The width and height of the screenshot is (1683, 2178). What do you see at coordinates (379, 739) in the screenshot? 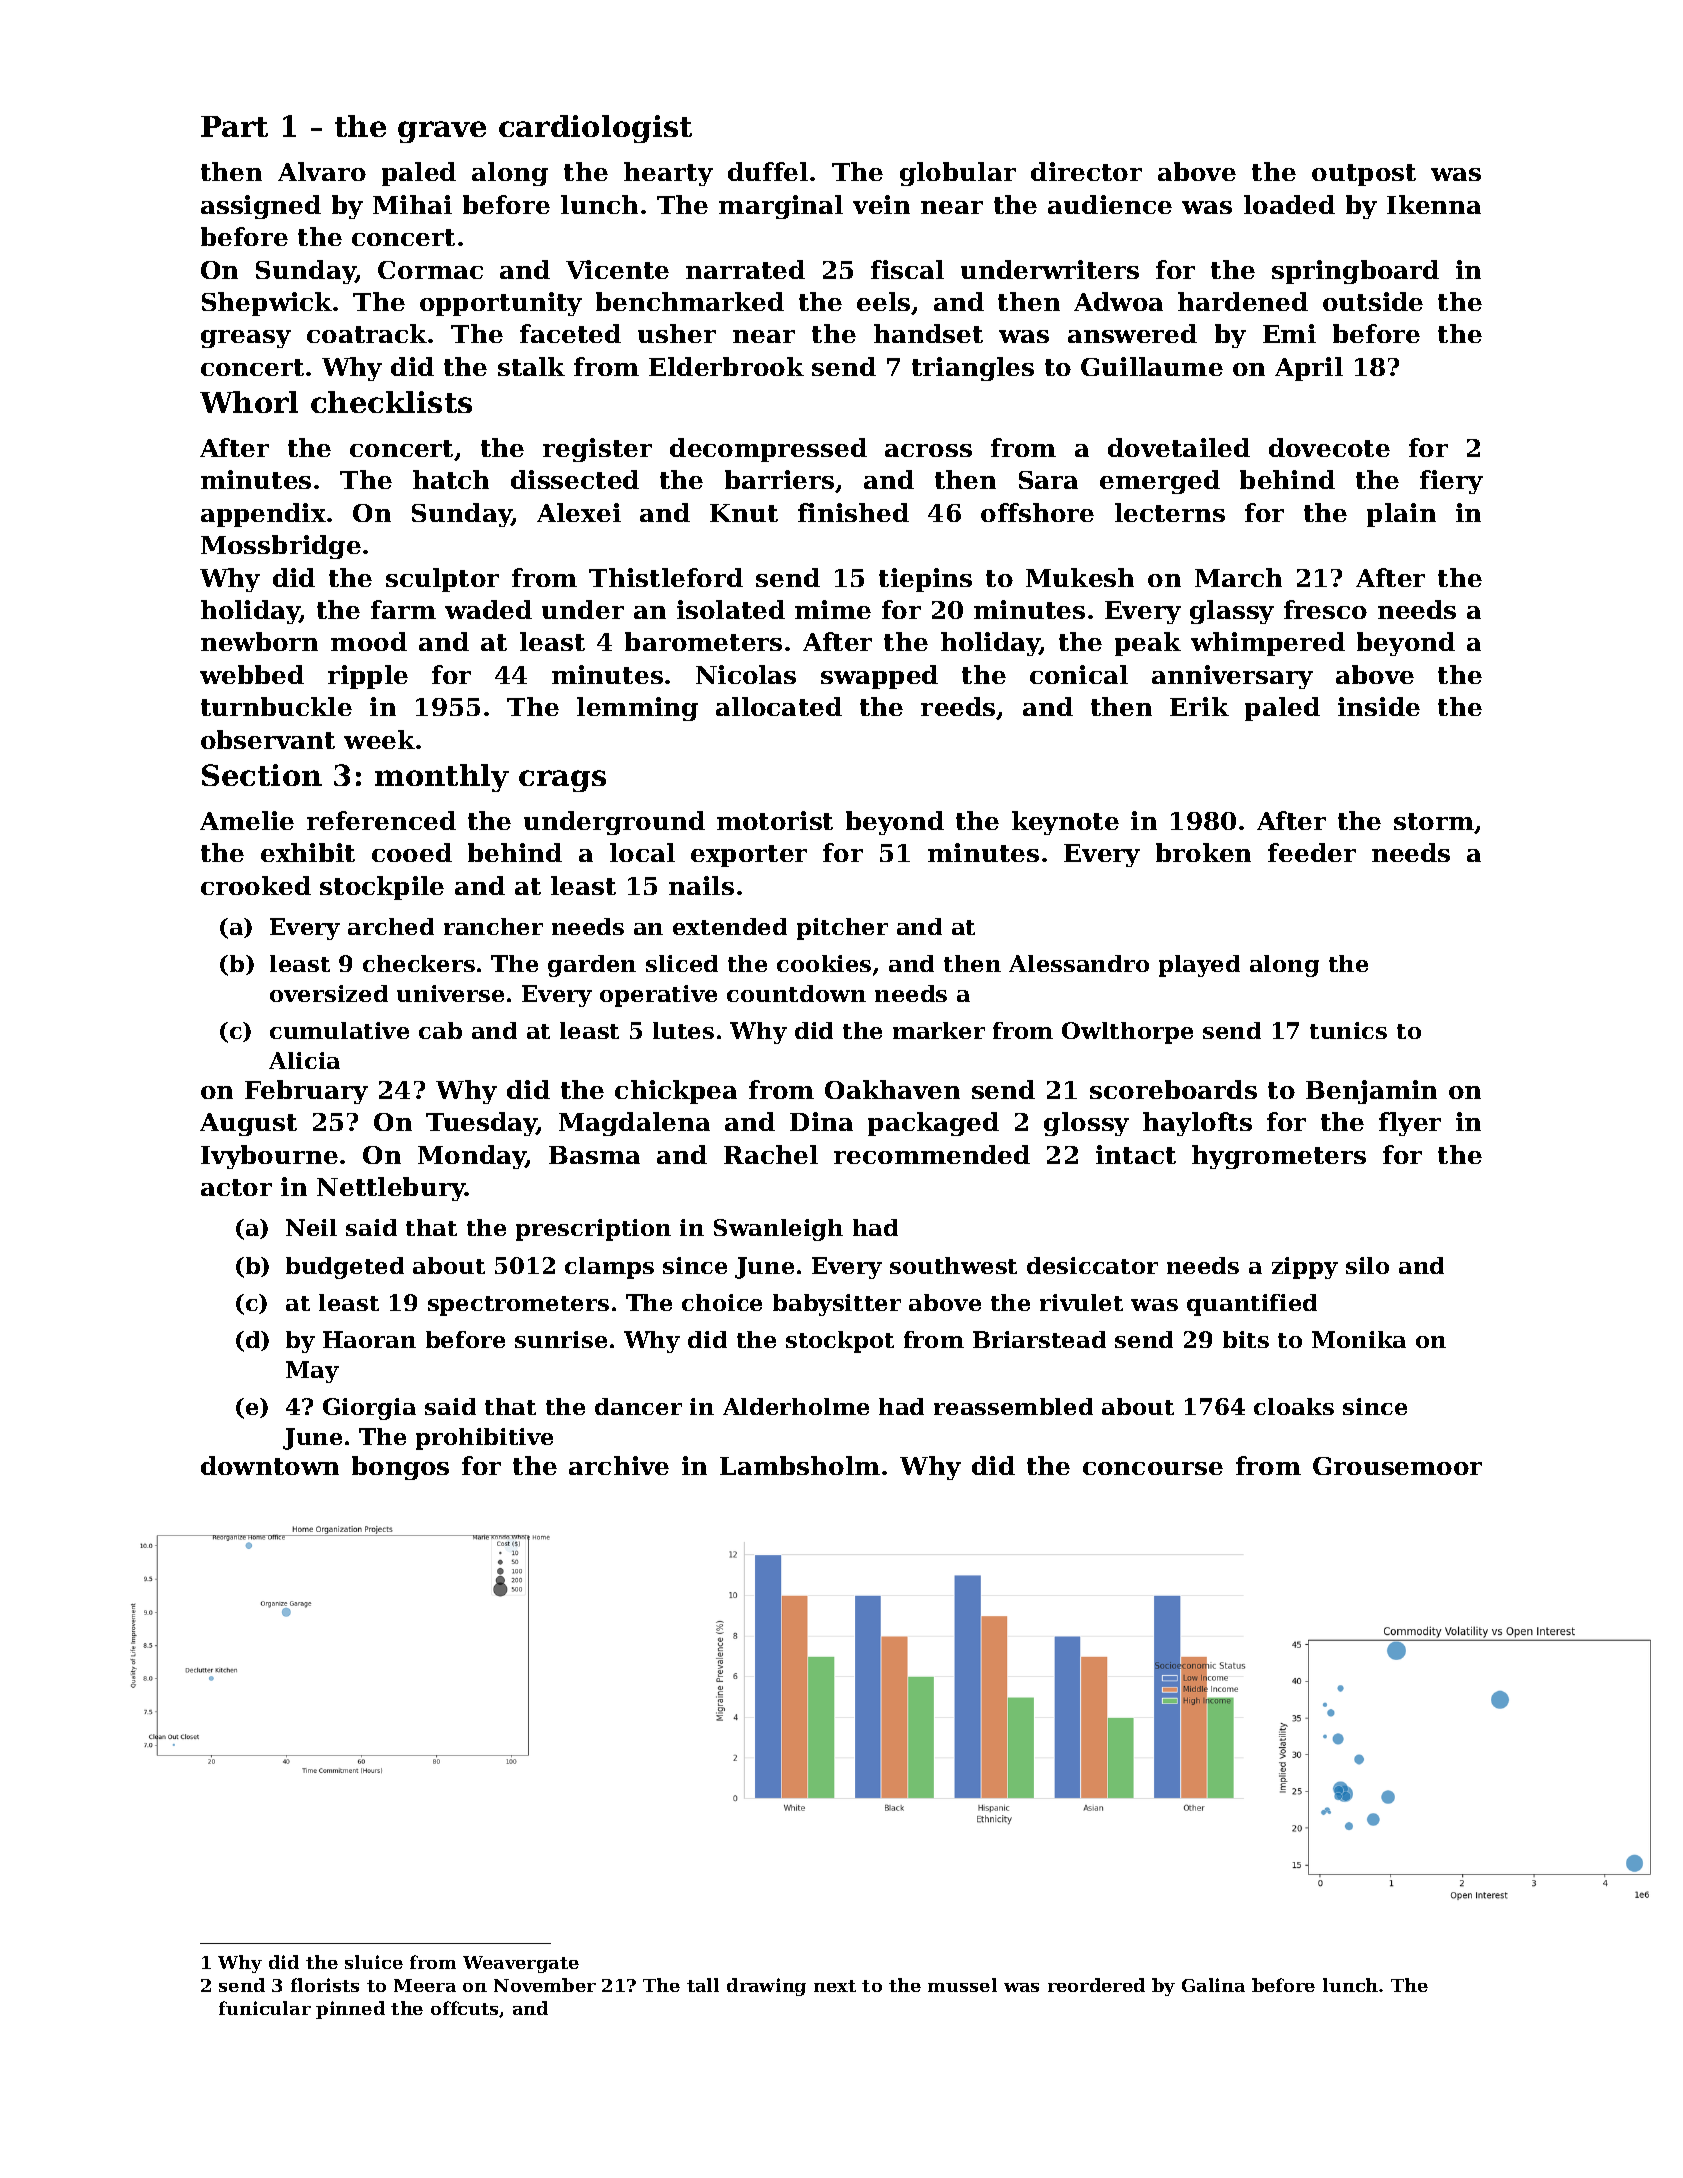
I see `week` at bounding box center [379, 739].
